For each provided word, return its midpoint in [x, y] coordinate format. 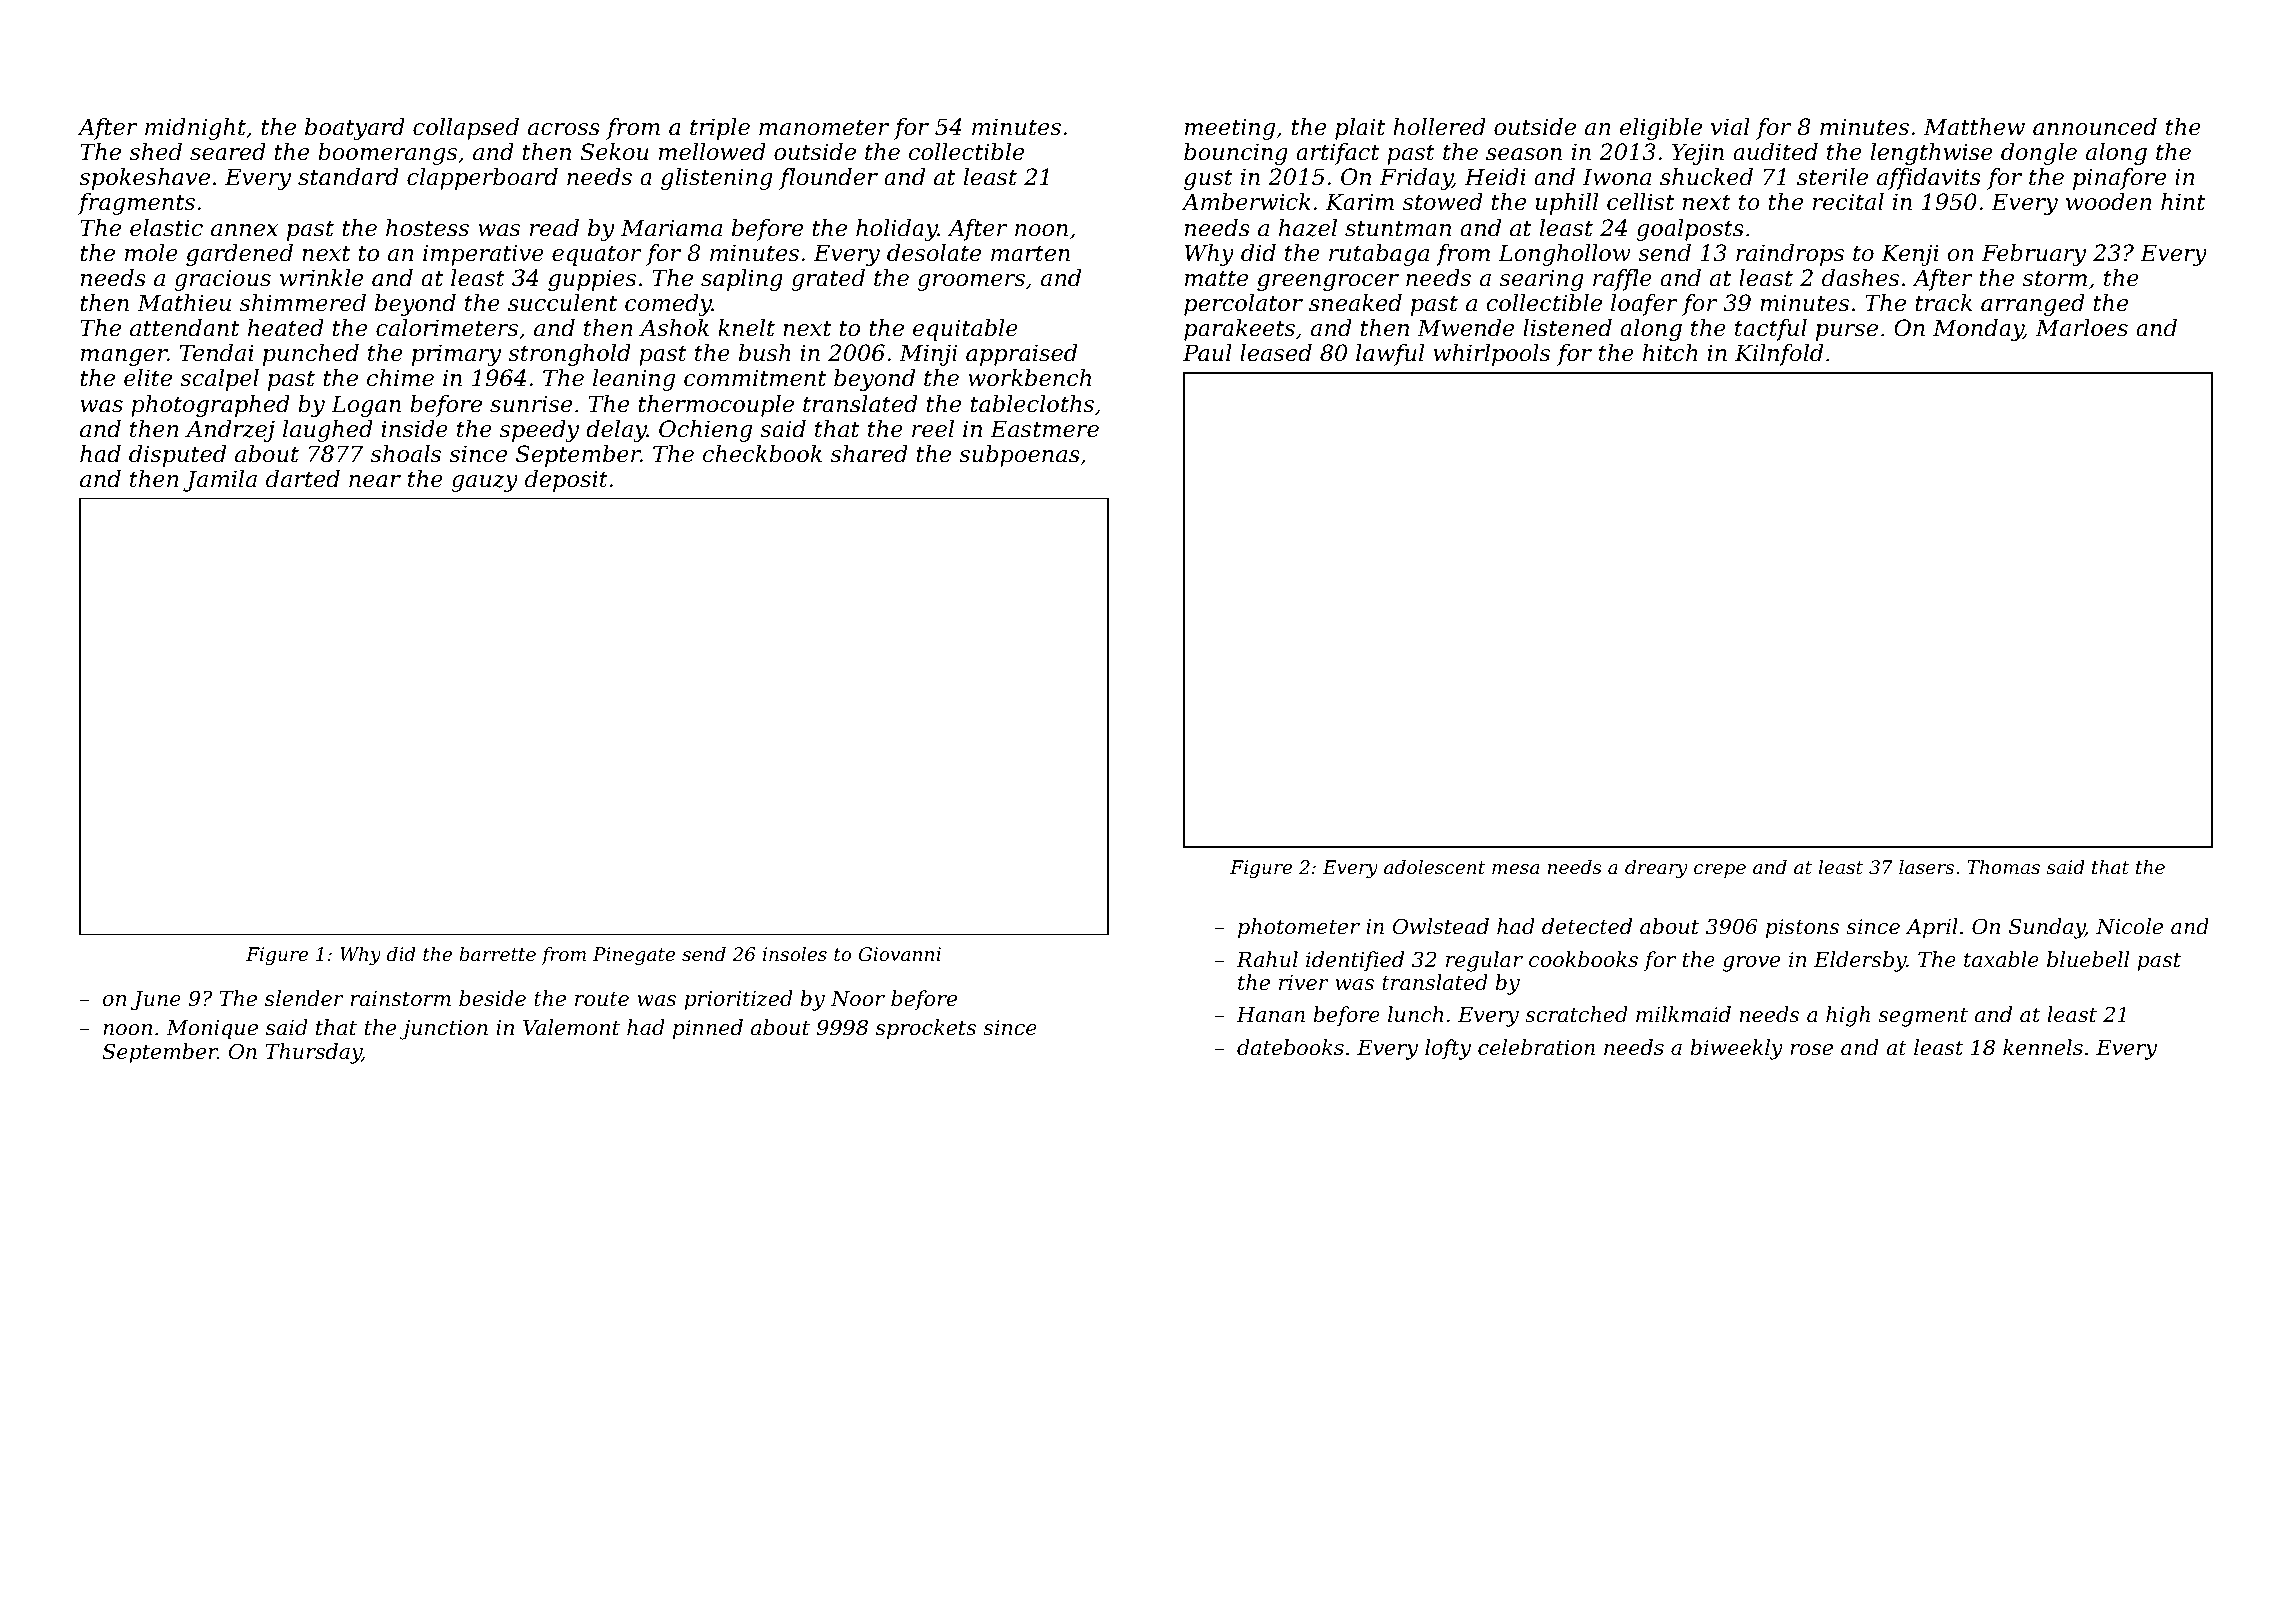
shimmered [303, 303]
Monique [212, 1030]
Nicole [2129, 926]
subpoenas [1019, 456]
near [375, 481]
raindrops [1790, 255]
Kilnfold [1779, 355]
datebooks [1290, 1047]
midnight [195, 129]
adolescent [1434, 867]
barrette [497, 954]
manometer [824, 127]
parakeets [1239, 330]
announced [2095, 127]
